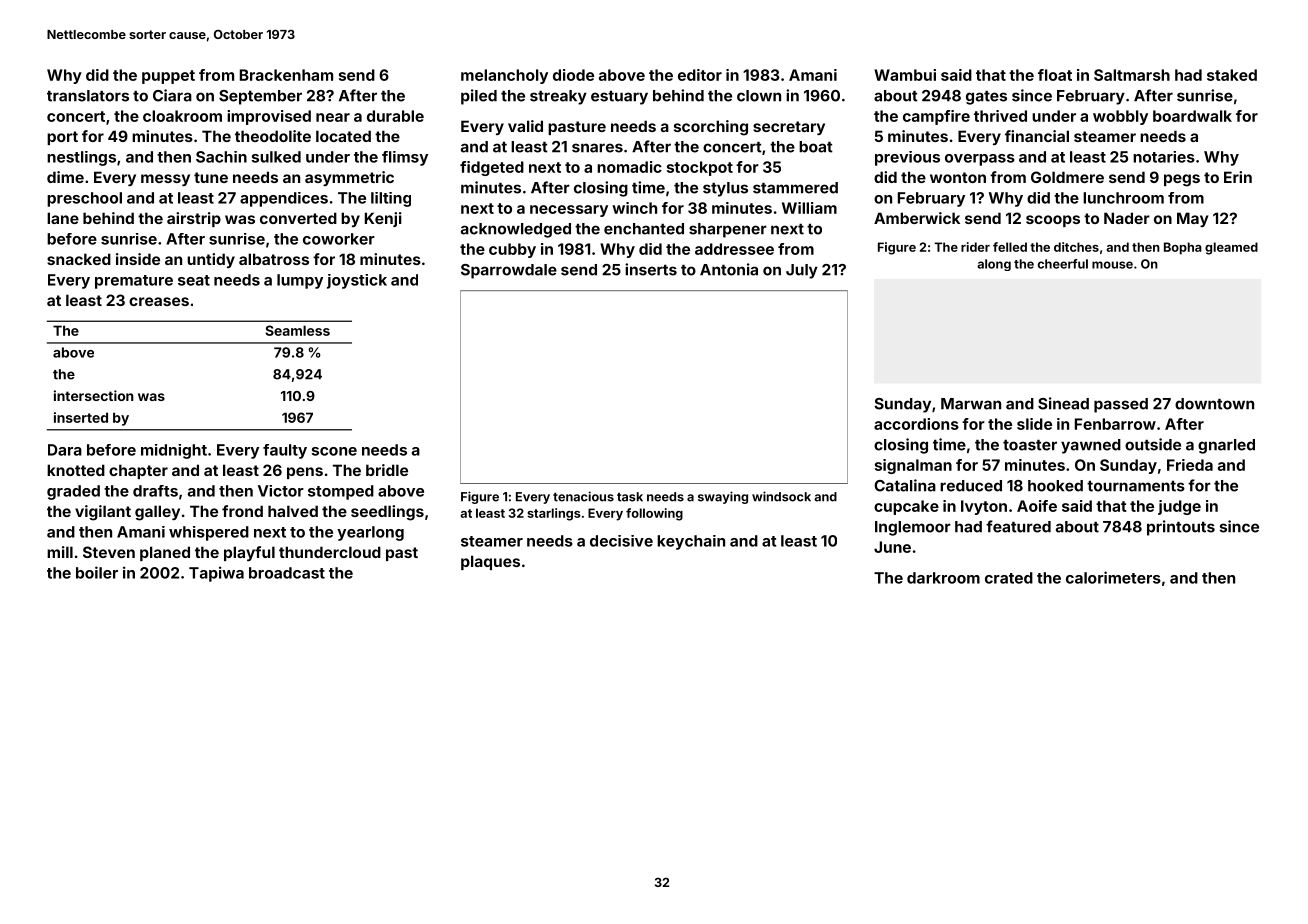 This image has height=924, width=1308. Describe the element at coordinates (759, 96) in the image. I see `clown` at that location.
